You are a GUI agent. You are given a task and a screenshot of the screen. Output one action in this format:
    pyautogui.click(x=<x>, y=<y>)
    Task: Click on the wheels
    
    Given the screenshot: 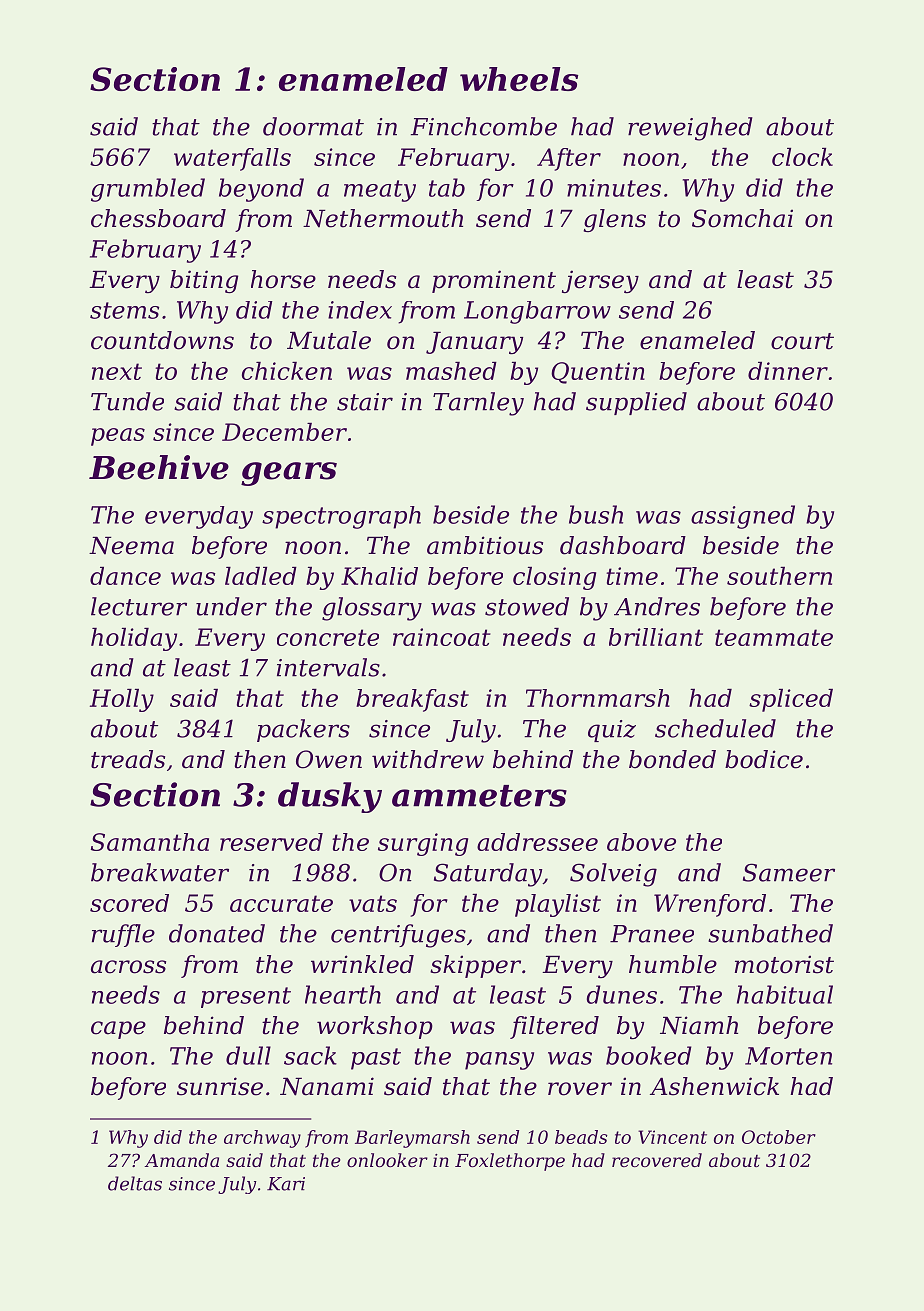 What is the action you would take?
    pyautogui.click(x=519, y=79)
